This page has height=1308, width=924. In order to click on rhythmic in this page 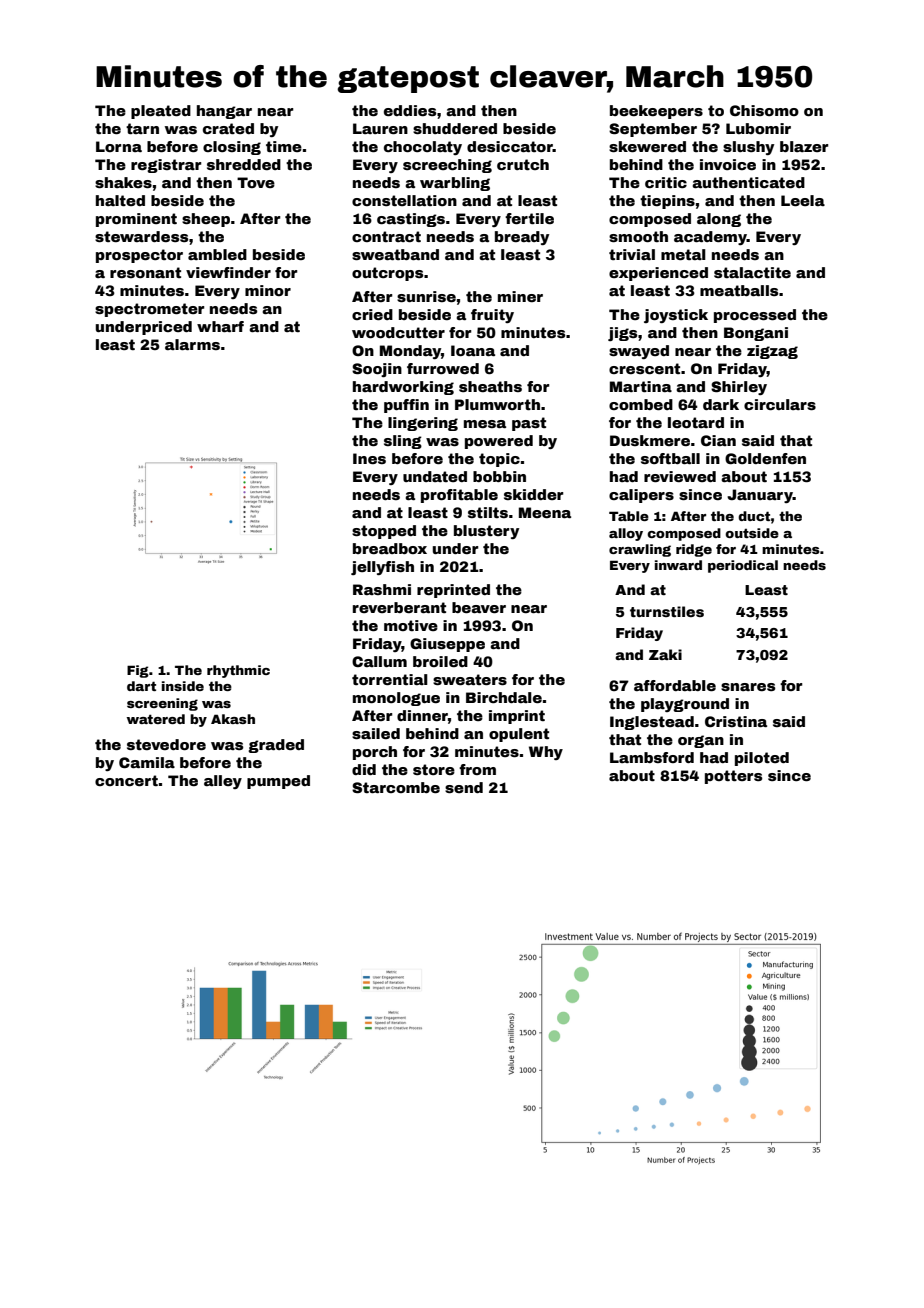, I will do `click(238, 671)`.
